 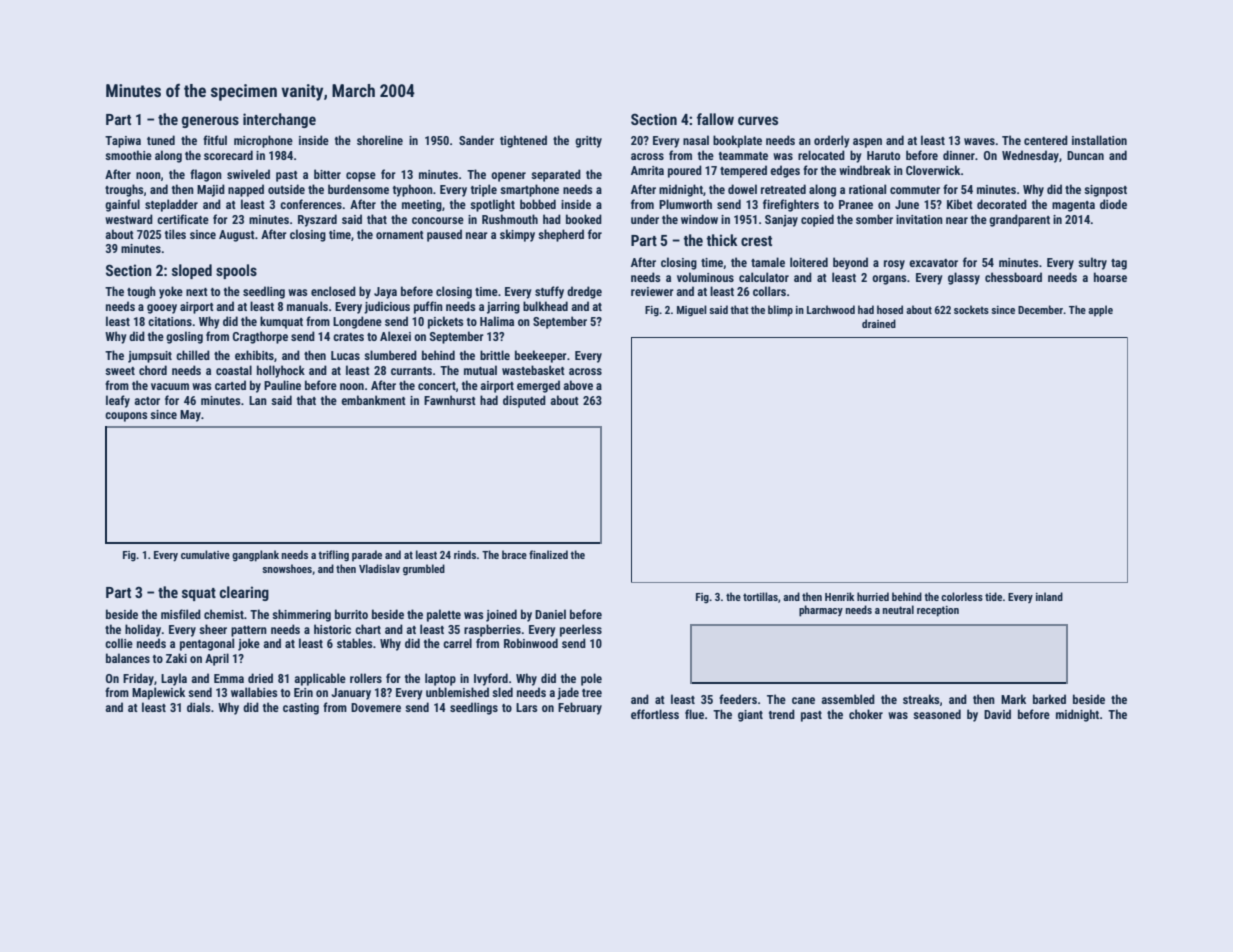 I want to click on disputed, so click(x=524, y=401).
